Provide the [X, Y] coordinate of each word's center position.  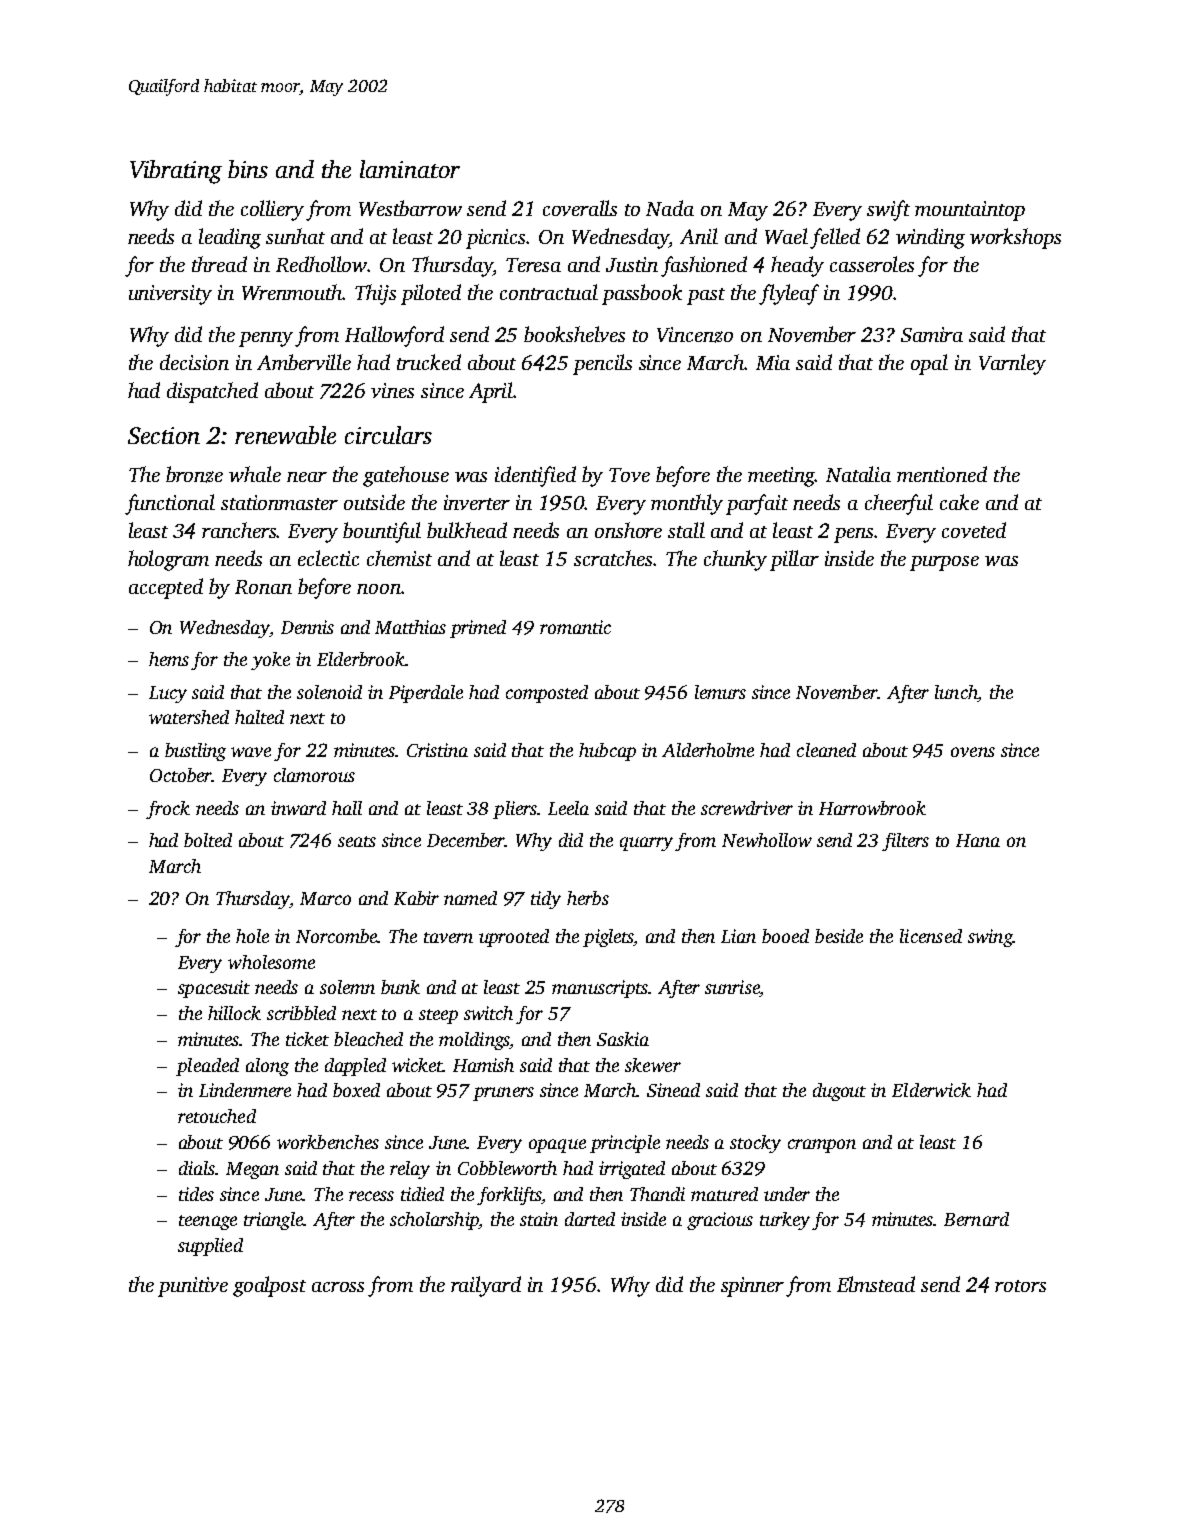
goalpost [269, 1286]
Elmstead [876, 1284]
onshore [628, 530]
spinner [752, 1287]
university [170, 295]
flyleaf [789, 294]
